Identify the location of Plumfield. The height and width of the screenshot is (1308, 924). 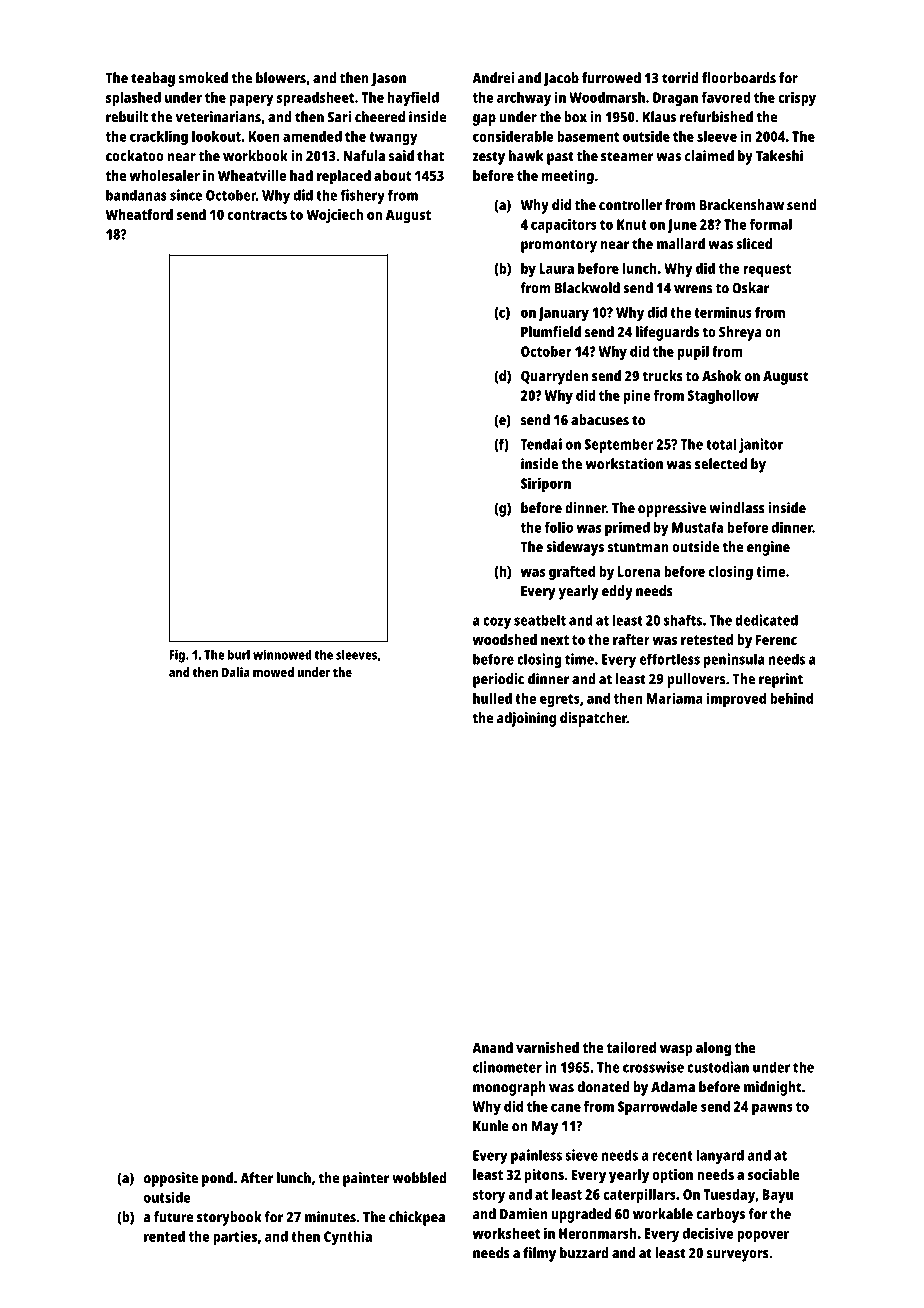
(551, 332).
